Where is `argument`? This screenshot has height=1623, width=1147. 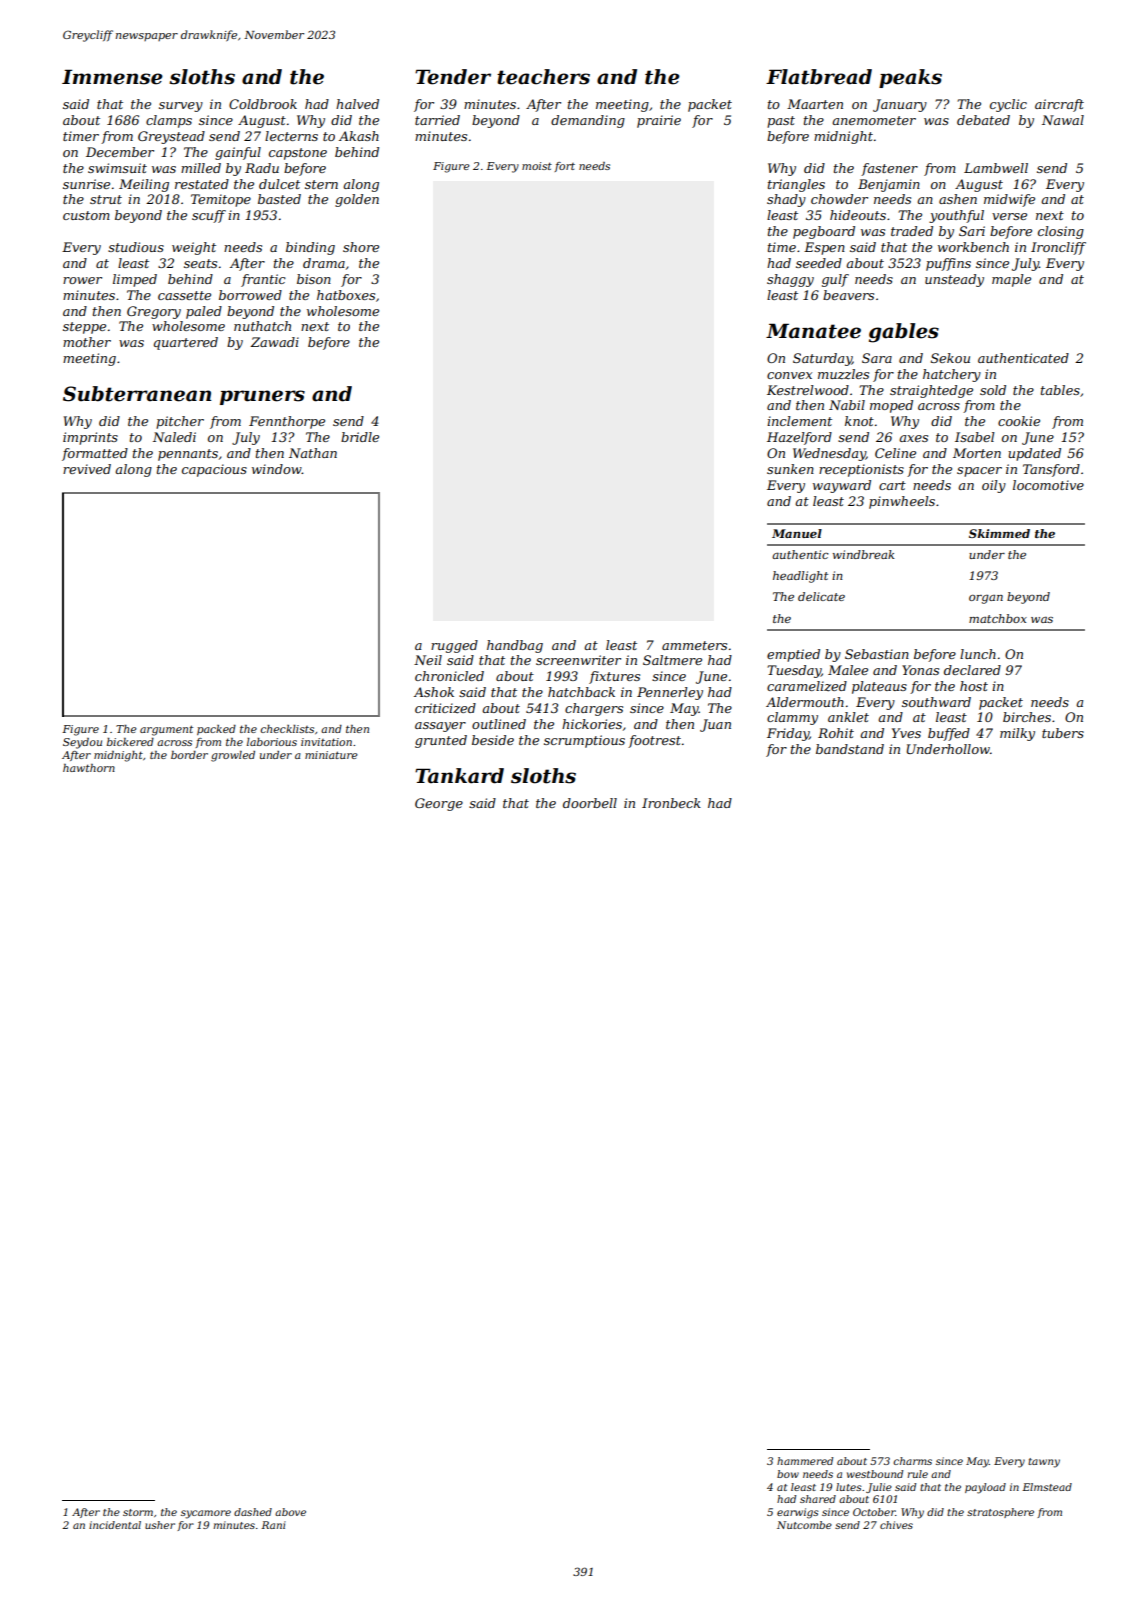 argument is located at coordinates (166, 730).
